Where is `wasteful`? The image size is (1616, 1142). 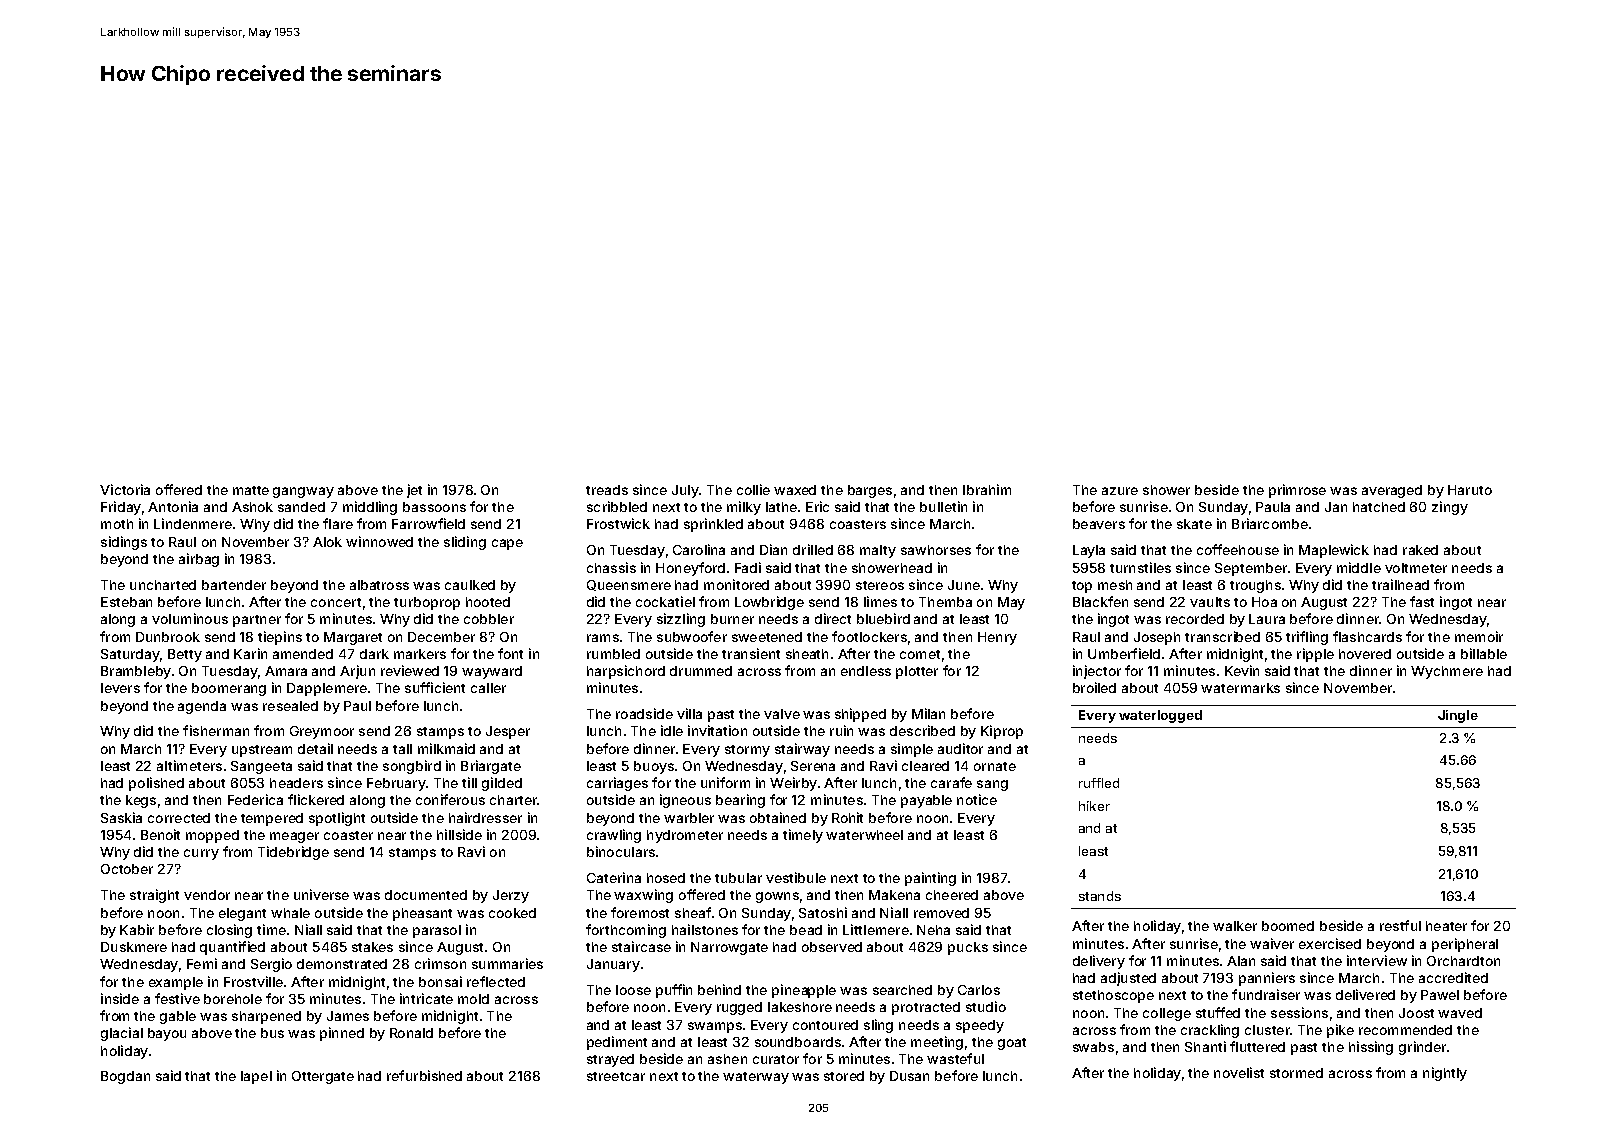
wasteful is located at coordinates (955, 1058).
